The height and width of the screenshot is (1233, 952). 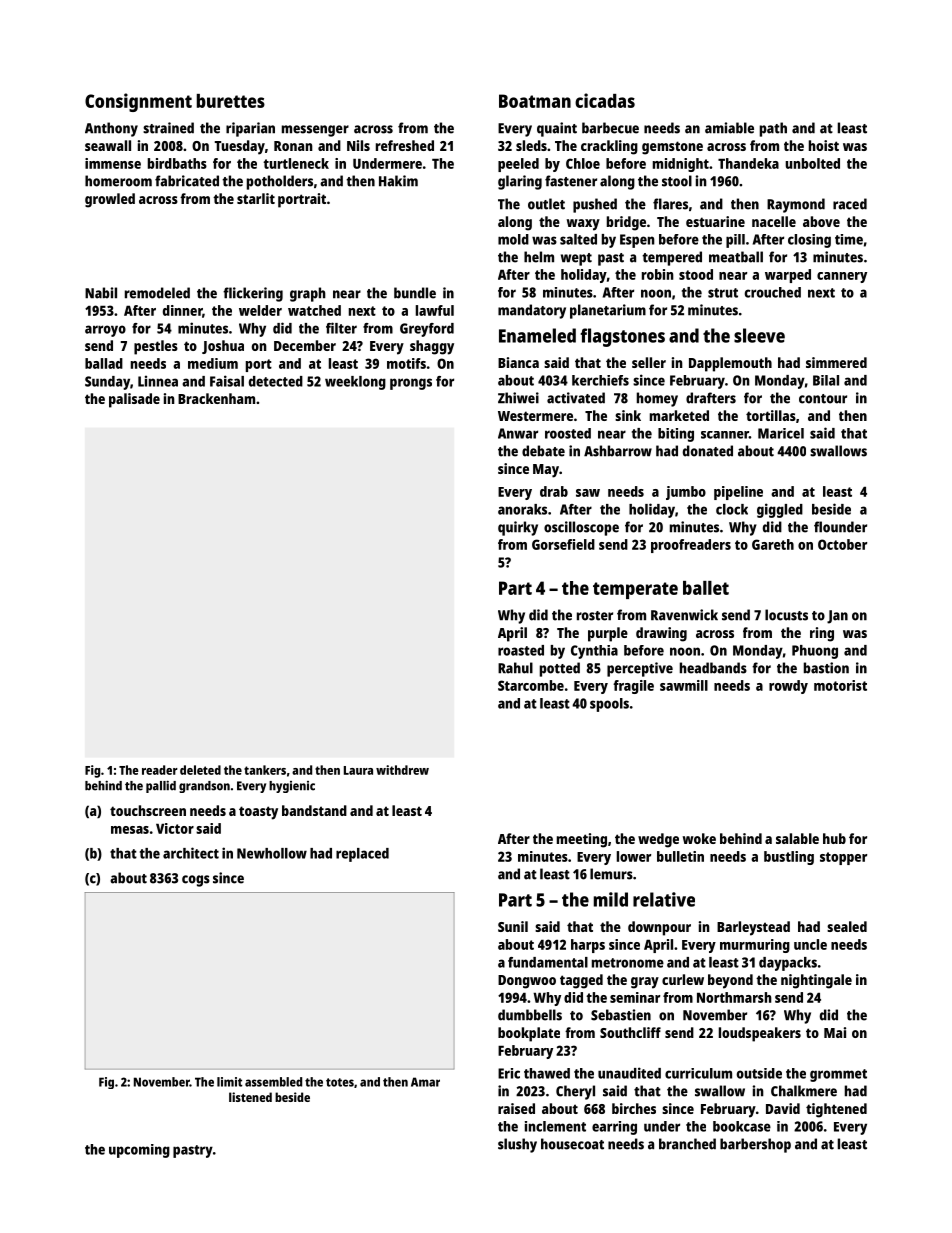 I want to click on uncle, so click(x=810, y=944).
